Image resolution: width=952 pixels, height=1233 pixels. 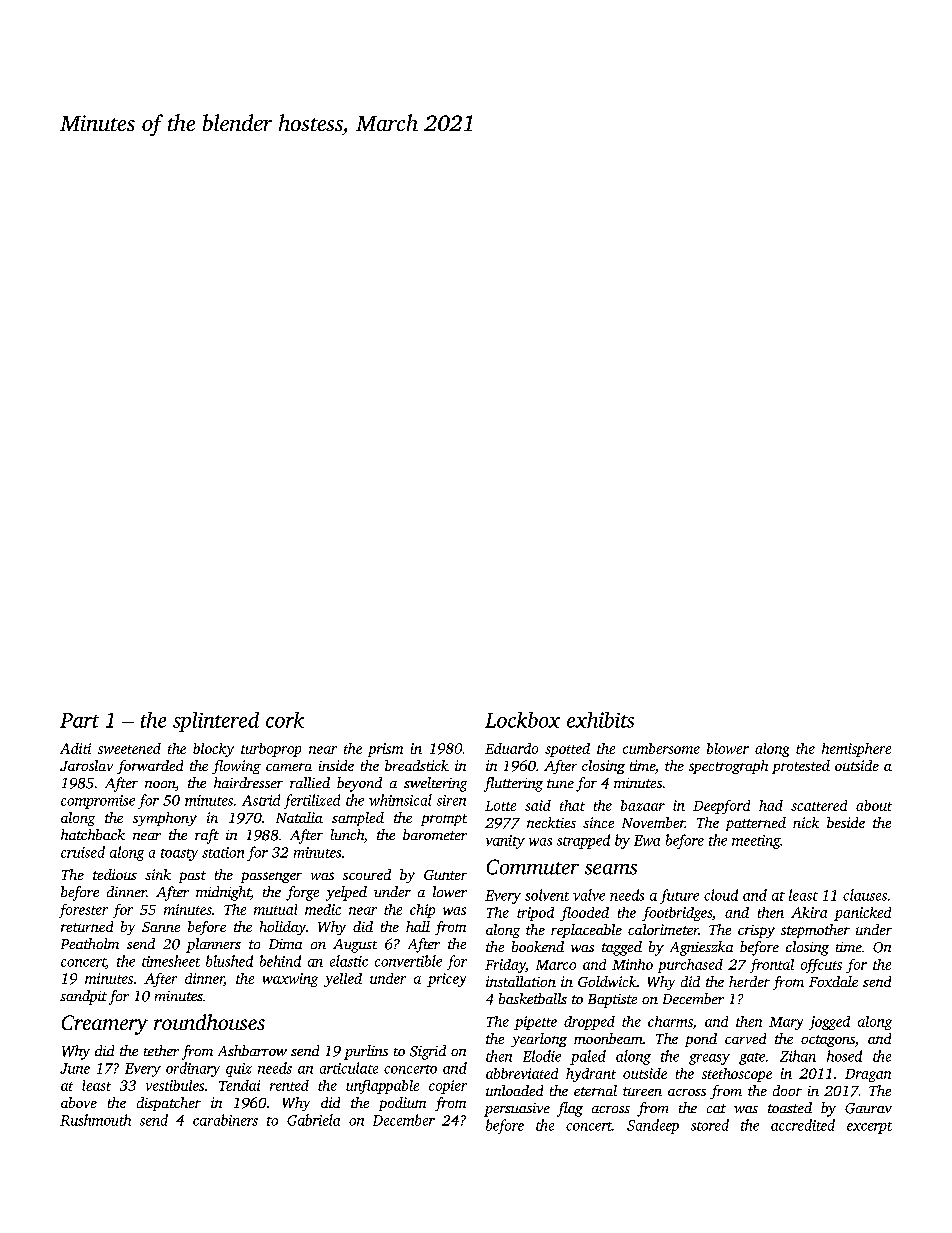 What do you see at coordinates (756, 842) in the page?
I see `meeting` at bounding box center [756, 842].
